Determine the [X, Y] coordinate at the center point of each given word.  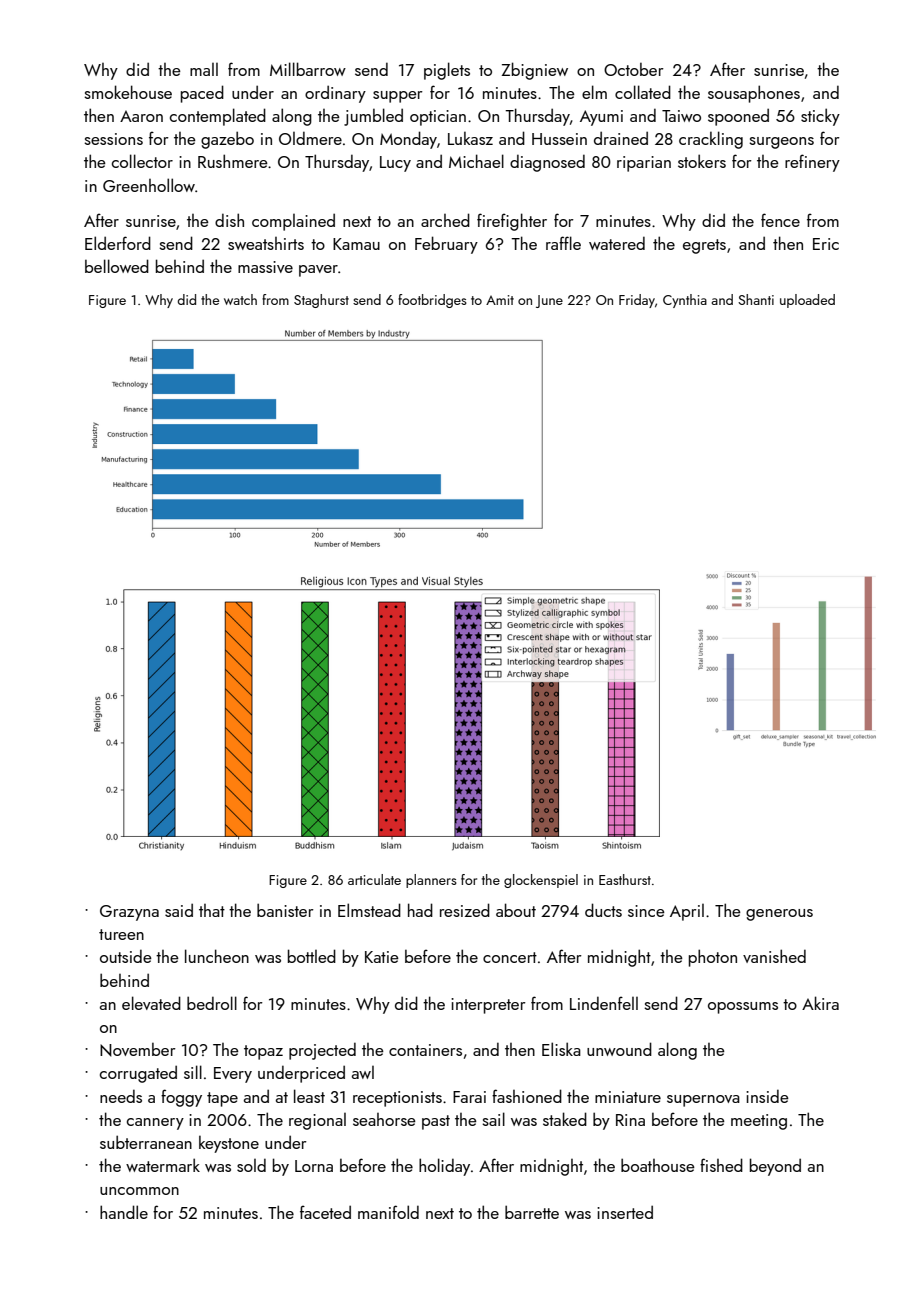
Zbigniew [535, 71]
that [212, 910]
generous [779, 915]
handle [124, 1212]
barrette [532, 1212]
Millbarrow [308, 69]
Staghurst [321, 301]
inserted [625, 1212]
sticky [820, 117]
